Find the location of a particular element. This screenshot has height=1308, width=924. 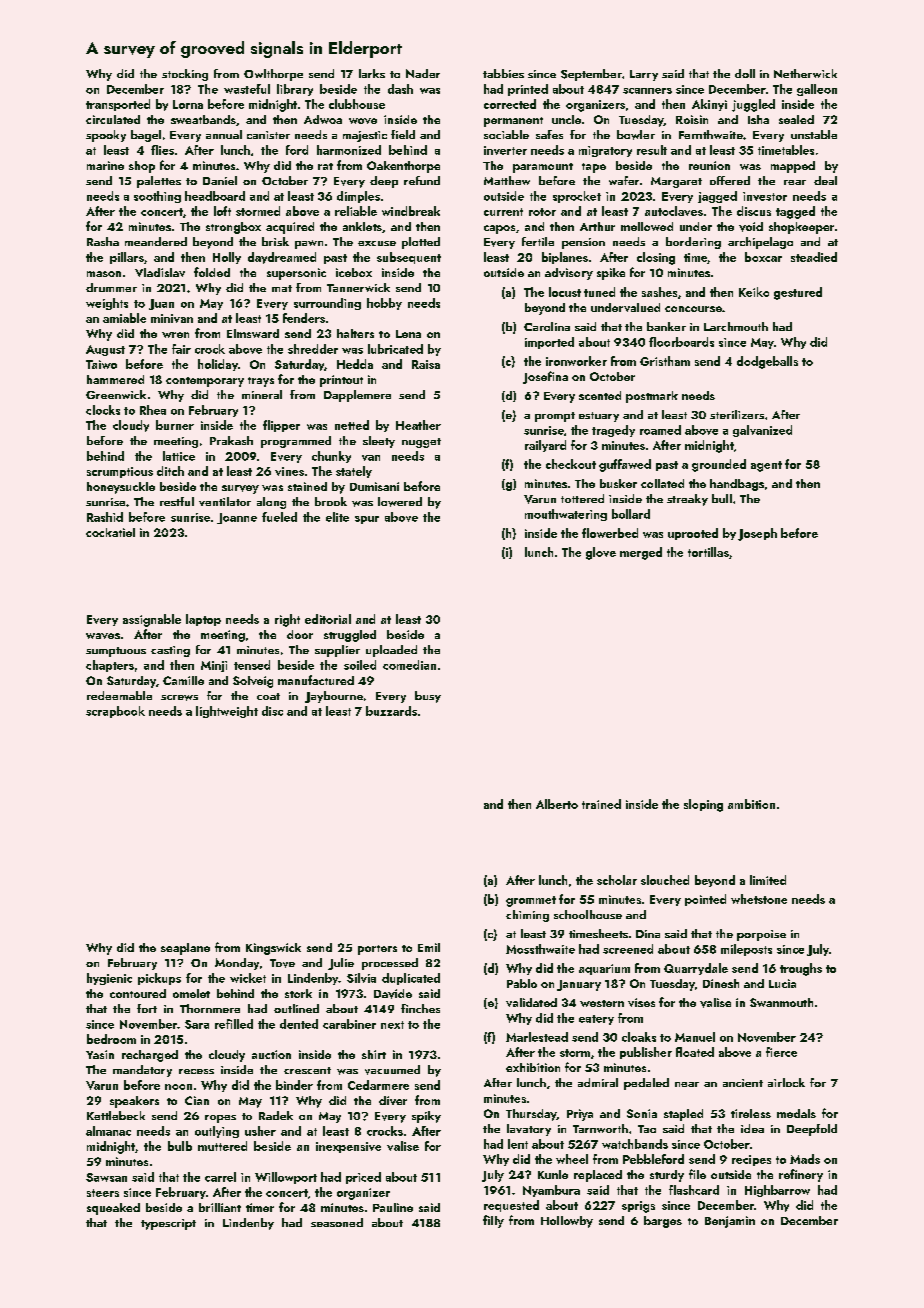

annual is located at coordinates (224, 134).
